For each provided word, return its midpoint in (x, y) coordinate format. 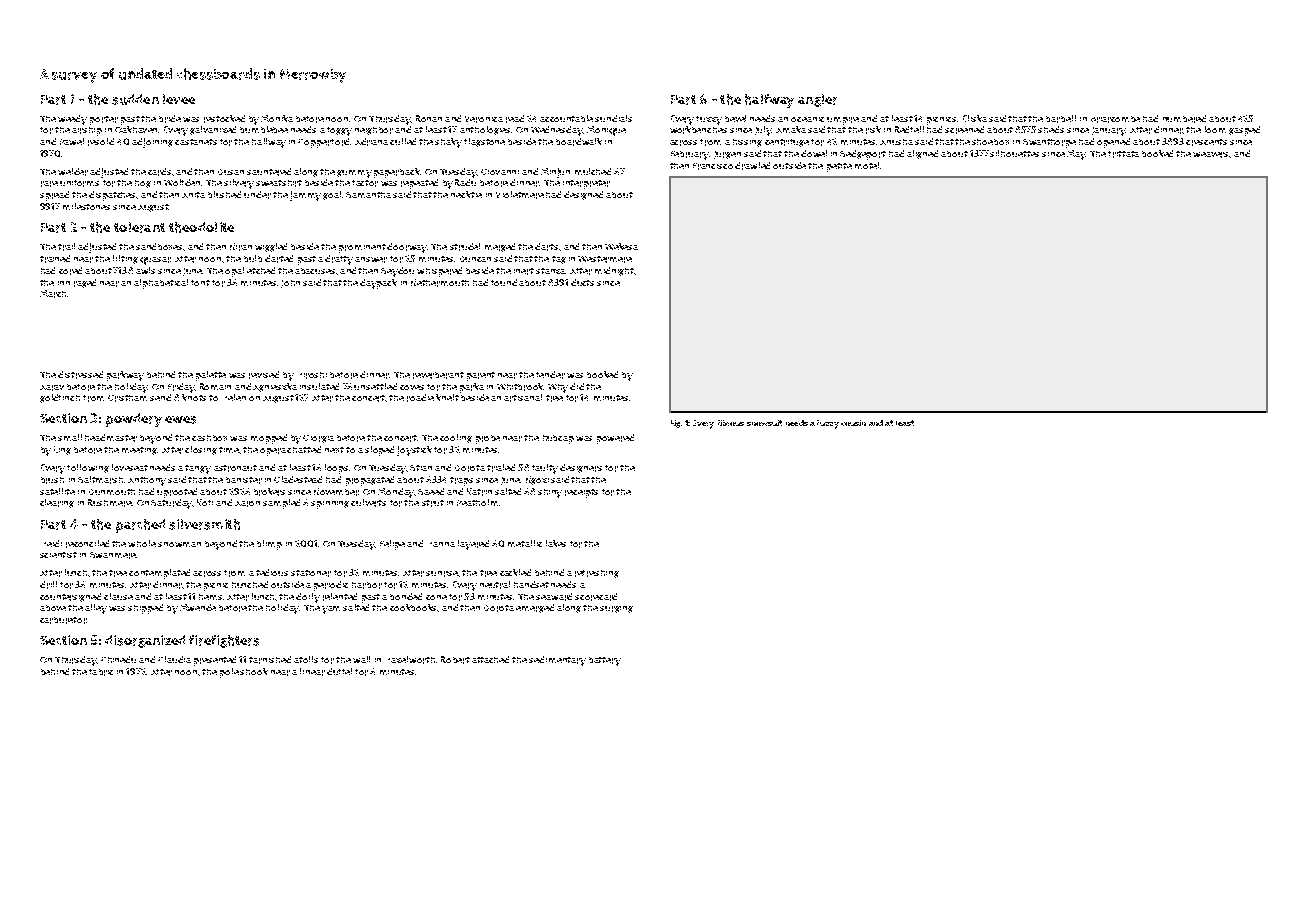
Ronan (429, 118)
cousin (853, 423)
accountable (566, 118)
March (53, 294)
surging (616, 609)
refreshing (597, 574)
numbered (1184, 119)
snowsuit (764, 423)
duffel (339, 671)
